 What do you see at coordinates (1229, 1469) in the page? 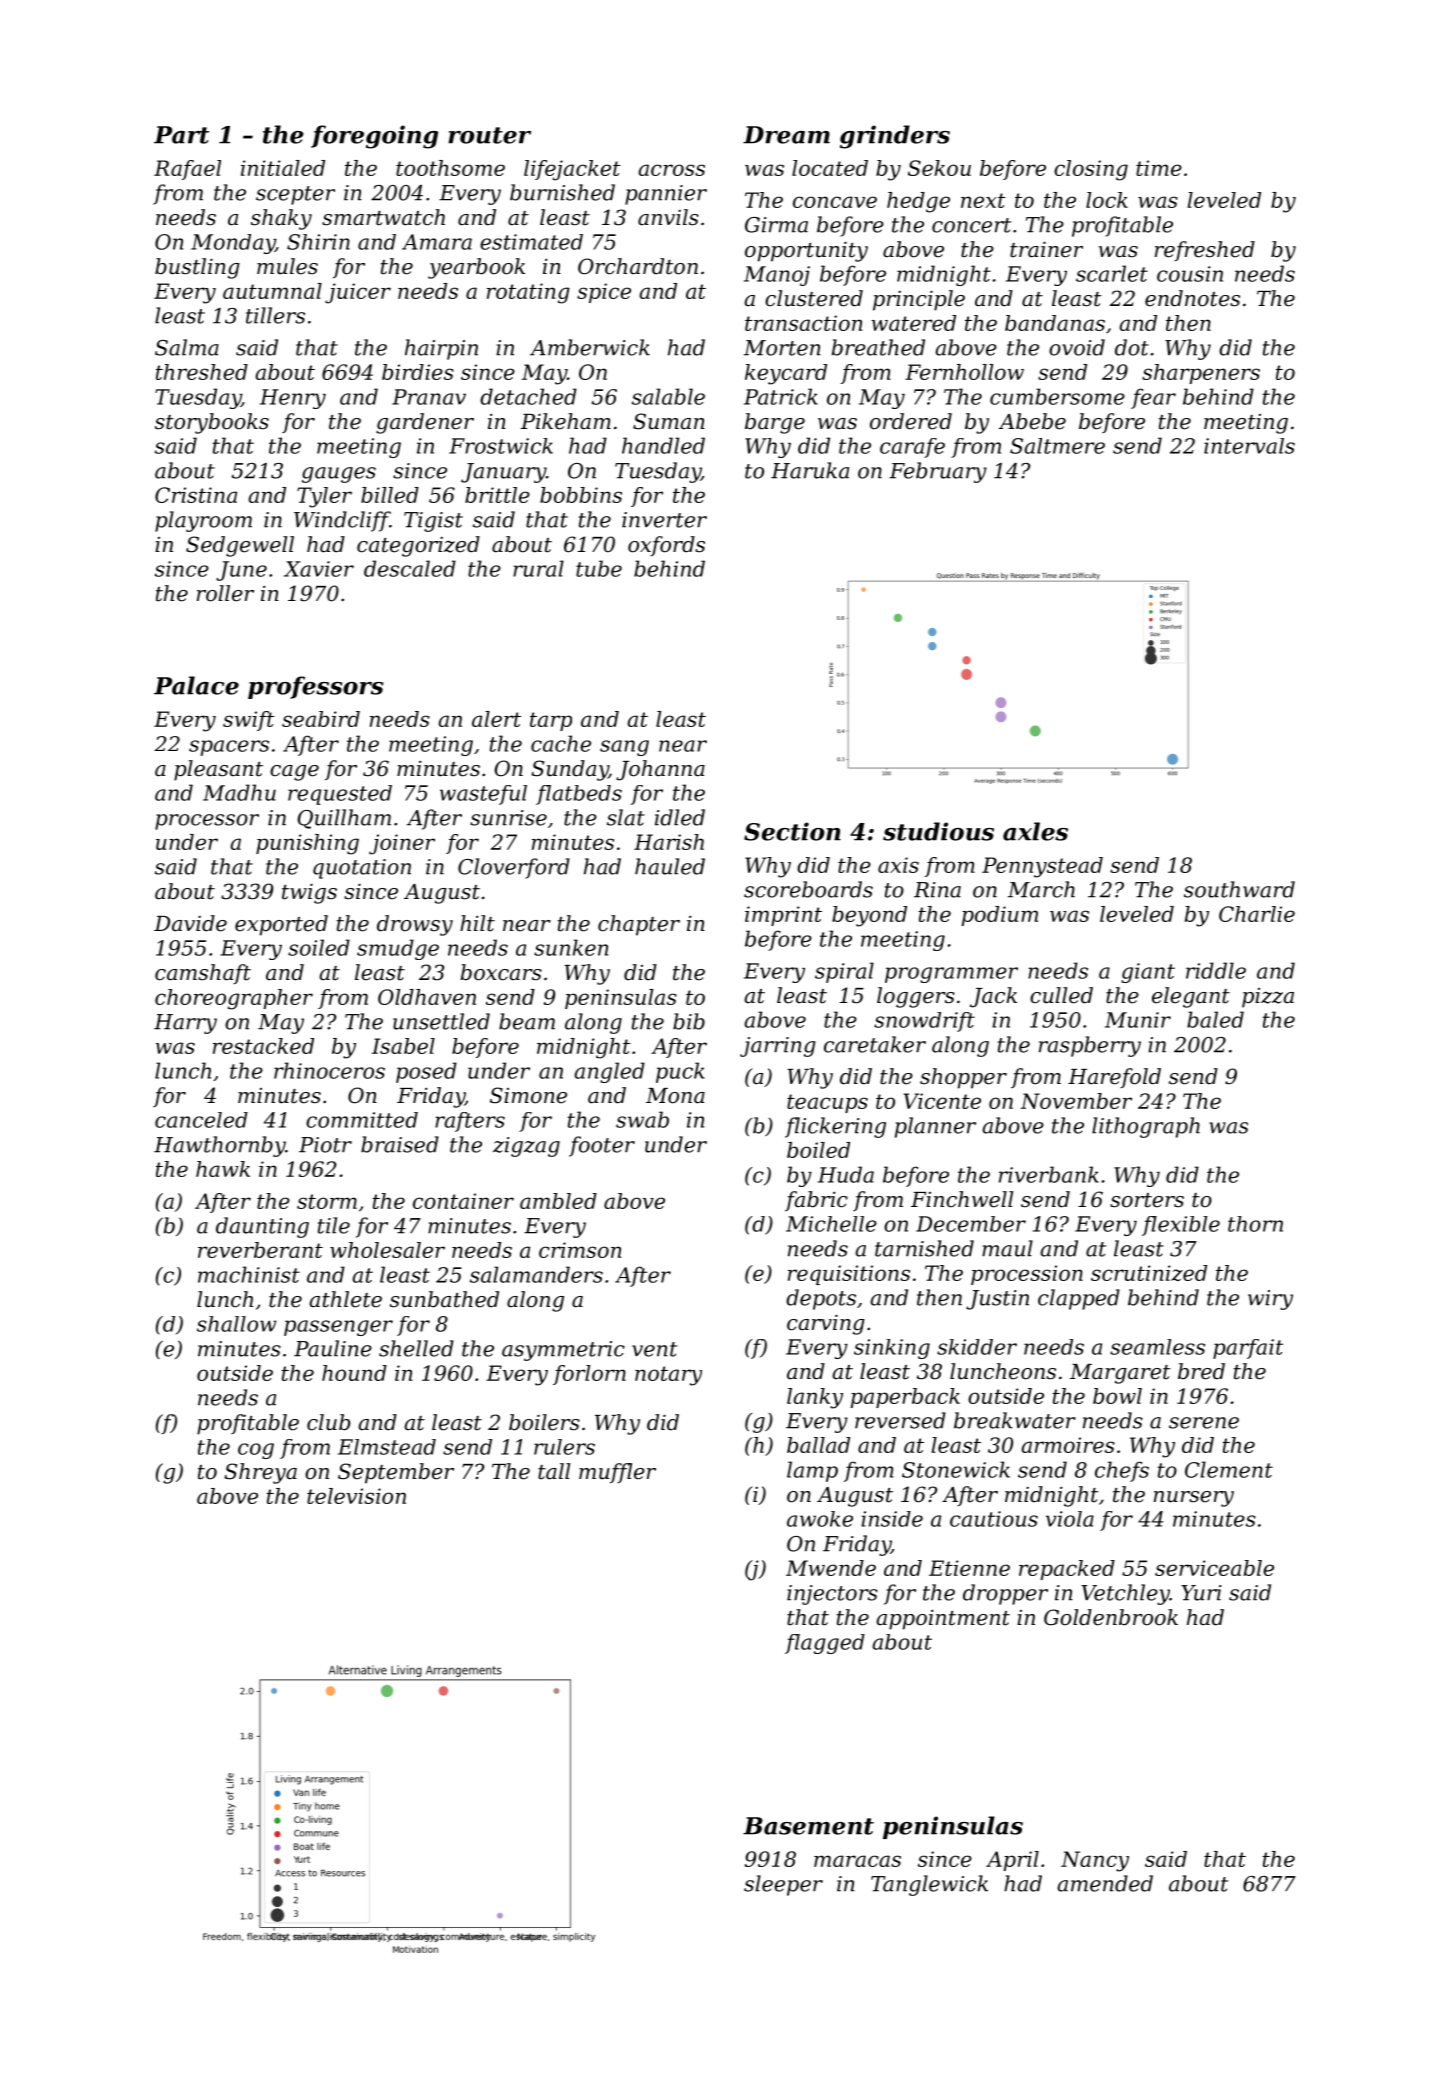
I see `Clement` at bounding box center [1229, 1469].
